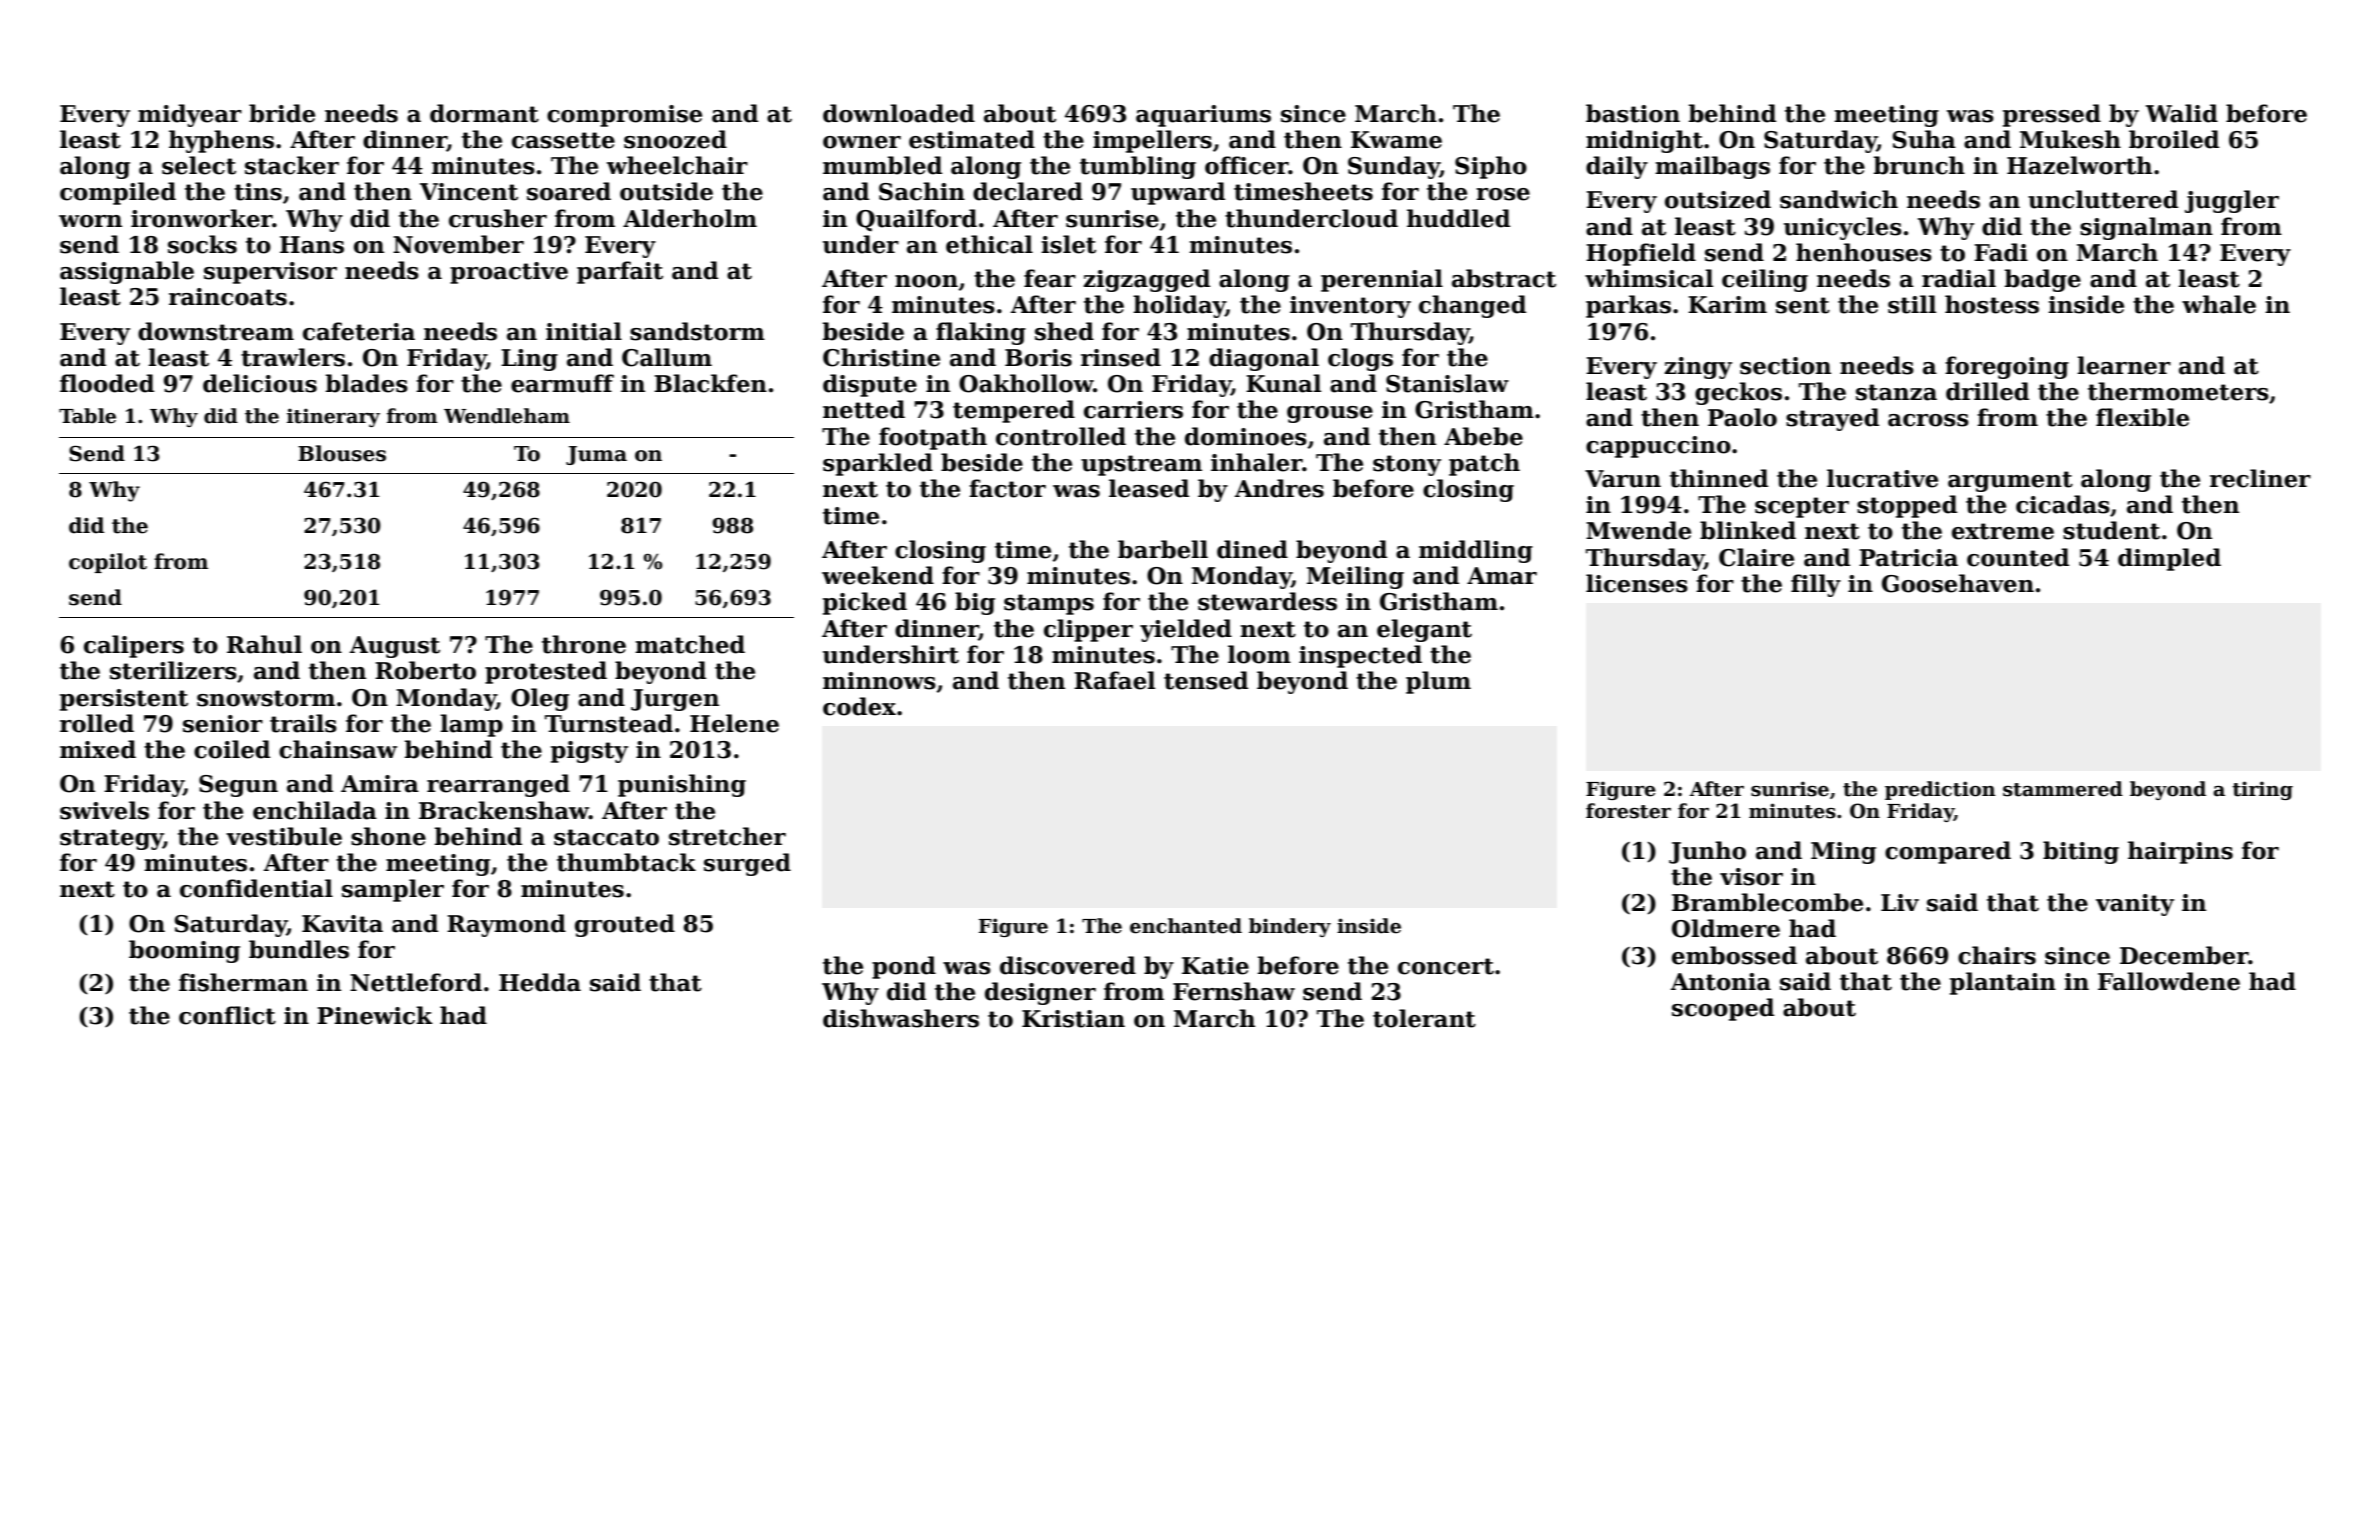  Describe the element at coordinates (1186, 630) in the image. I see `yielded` at that location.
